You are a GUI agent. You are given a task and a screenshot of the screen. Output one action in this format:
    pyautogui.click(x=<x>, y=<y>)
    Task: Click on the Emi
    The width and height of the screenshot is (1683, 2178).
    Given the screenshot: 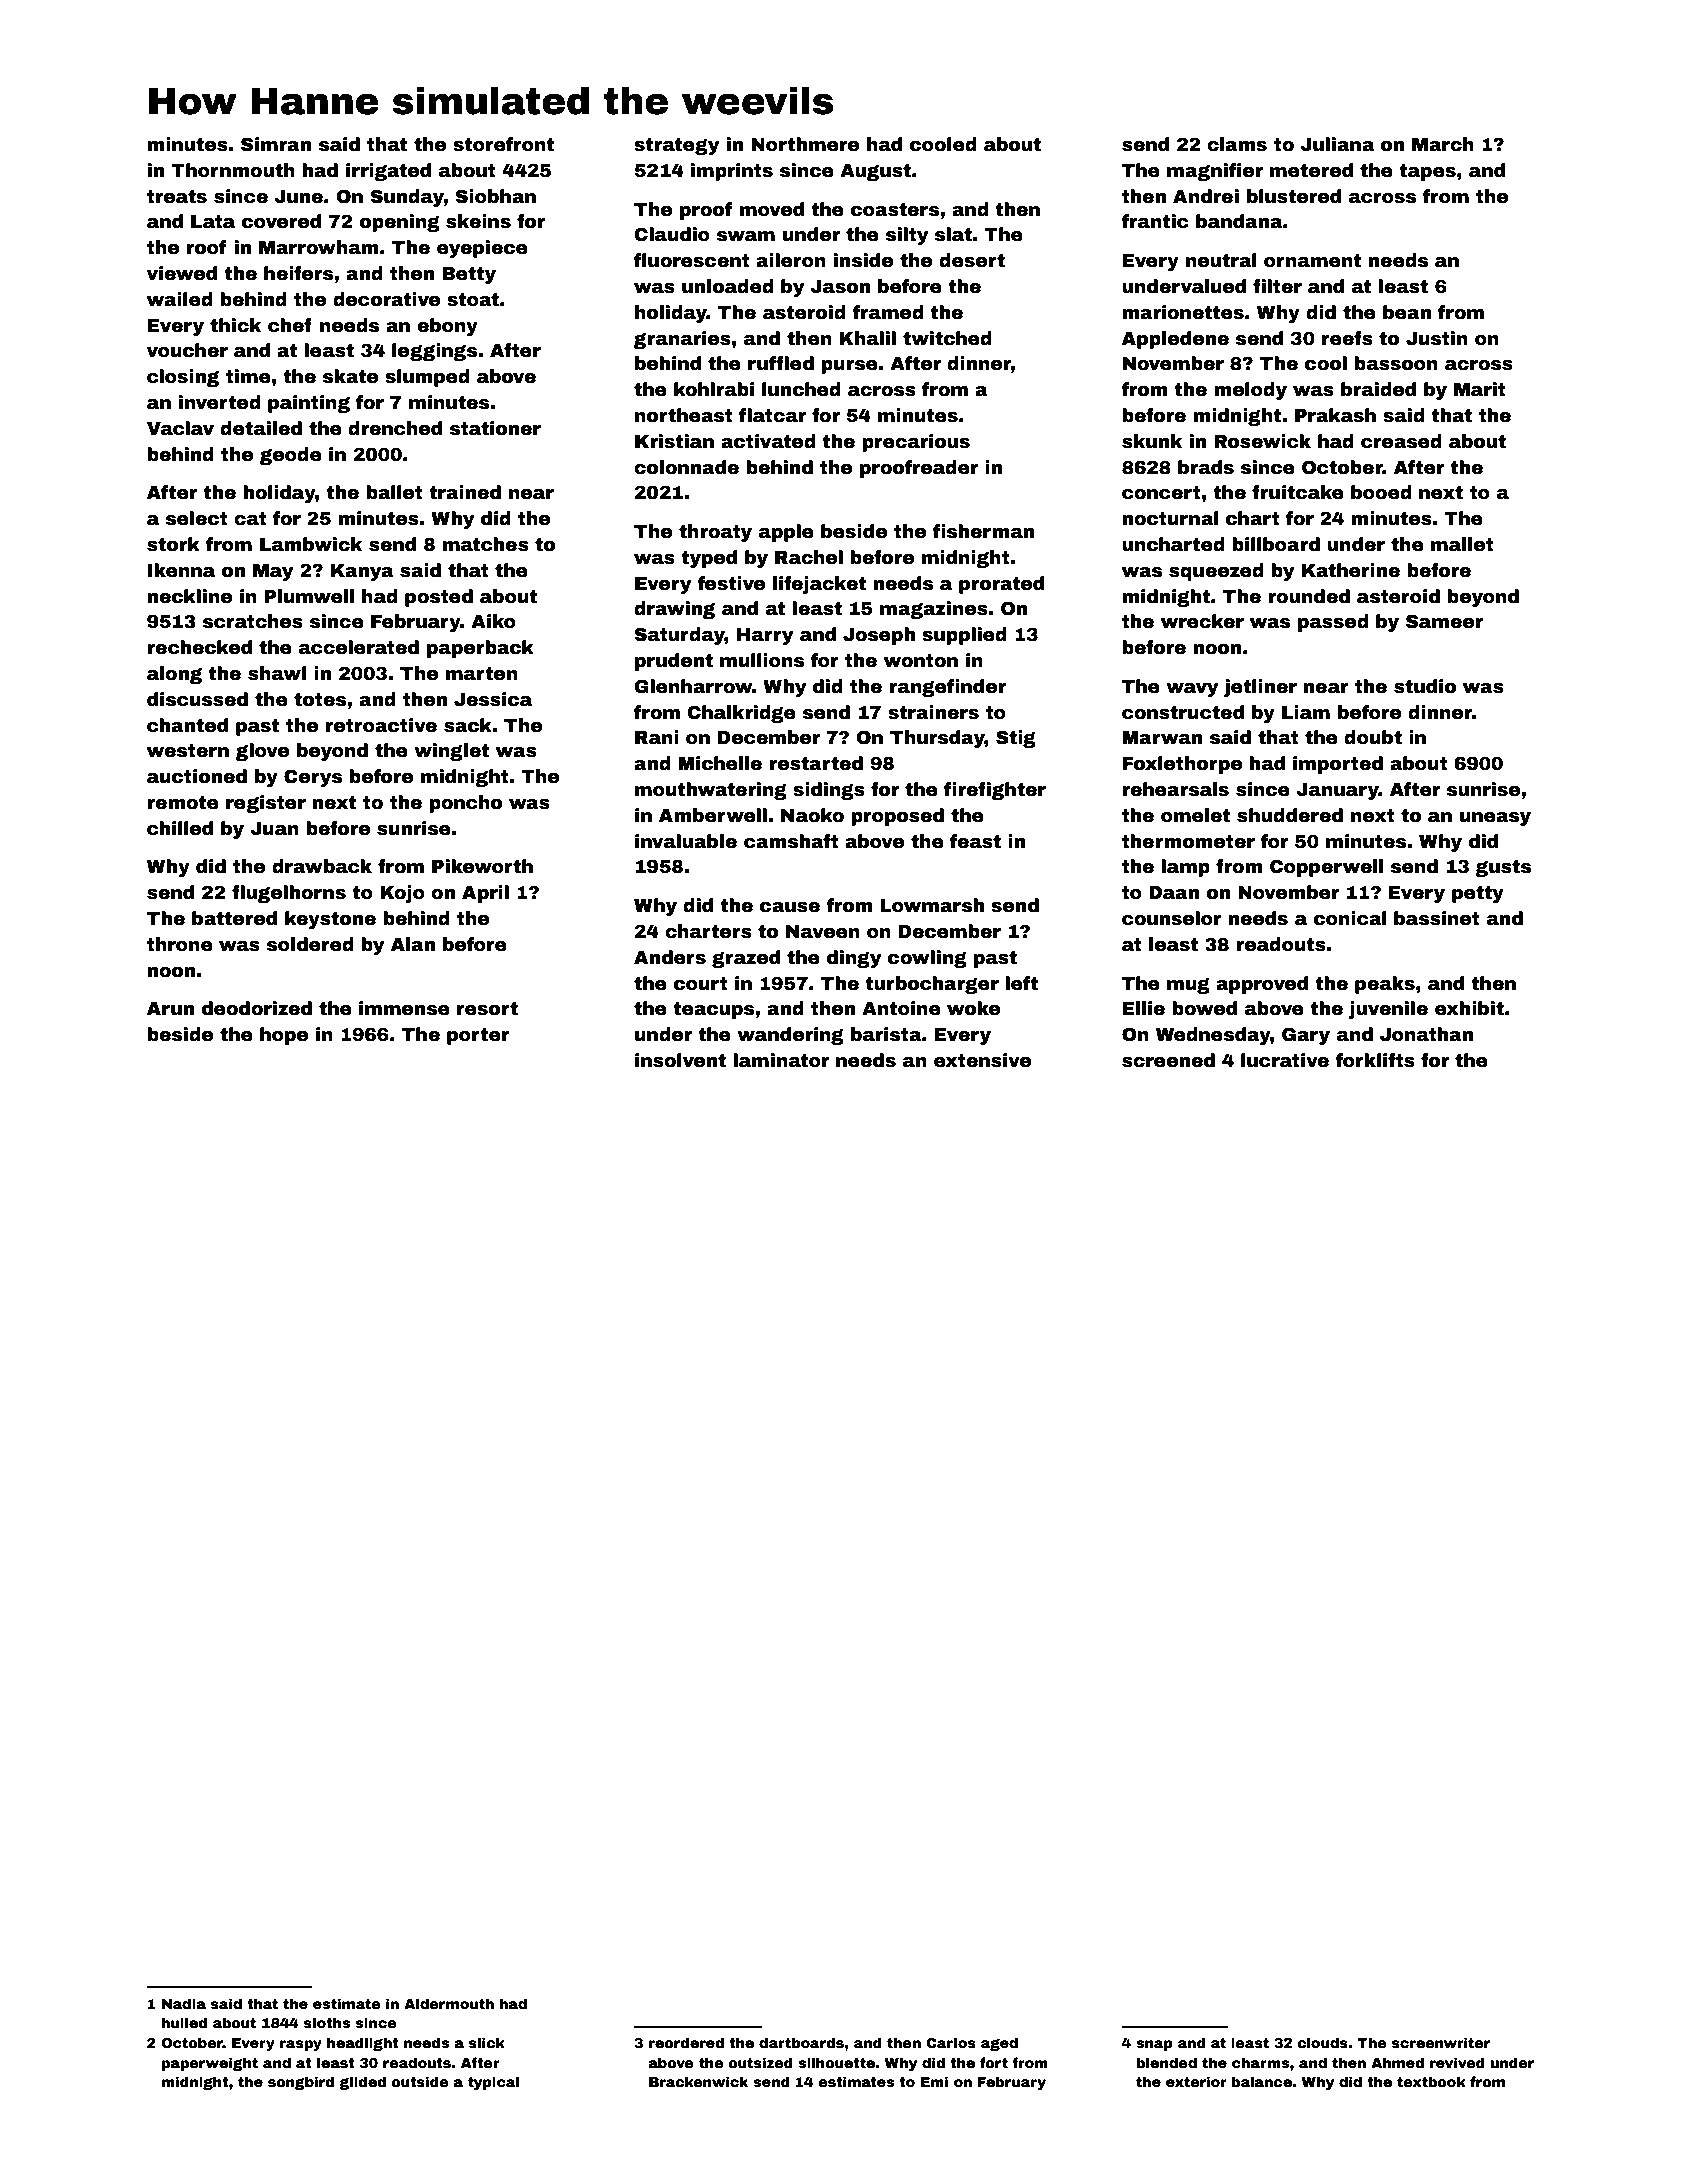 What is the action you would take?
    pyautogui.click(x=934, y=2081)
